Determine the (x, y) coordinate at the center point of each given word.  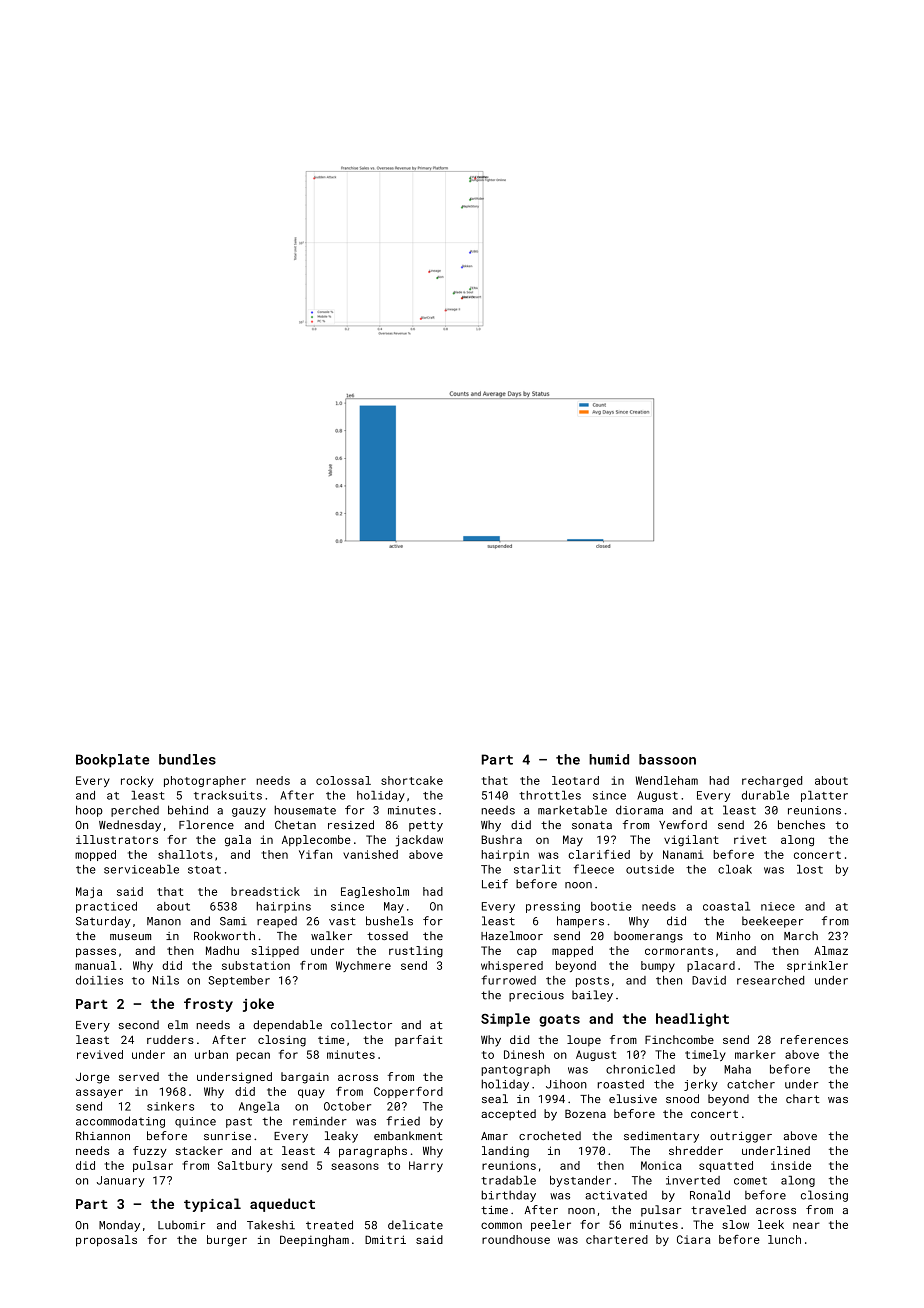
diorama (639, 810)
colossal (343, 780)
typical (212, 1205)
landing (505, 1152)
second (139, 1024)
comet (750, 1181)
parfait (419, 1040)
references (814, 1039)
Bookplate (112, 761)
